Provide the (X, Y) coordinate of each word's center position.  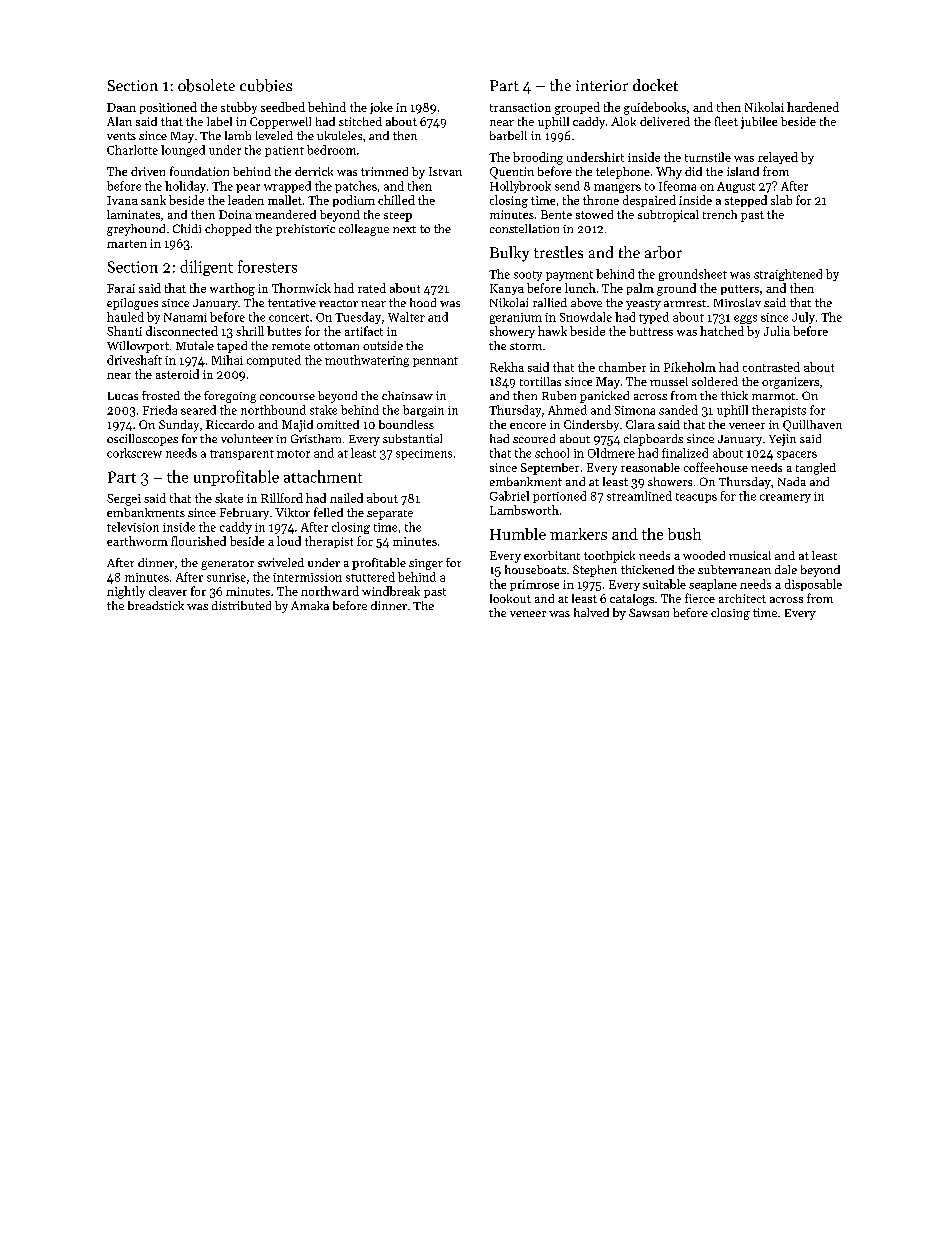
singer (426, 564)
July (803, 318)
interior (602, 85)
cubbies (266, 85)
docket (655, 85)
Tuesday (358, 318)
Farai (121, 288)
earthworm (137, 541)
